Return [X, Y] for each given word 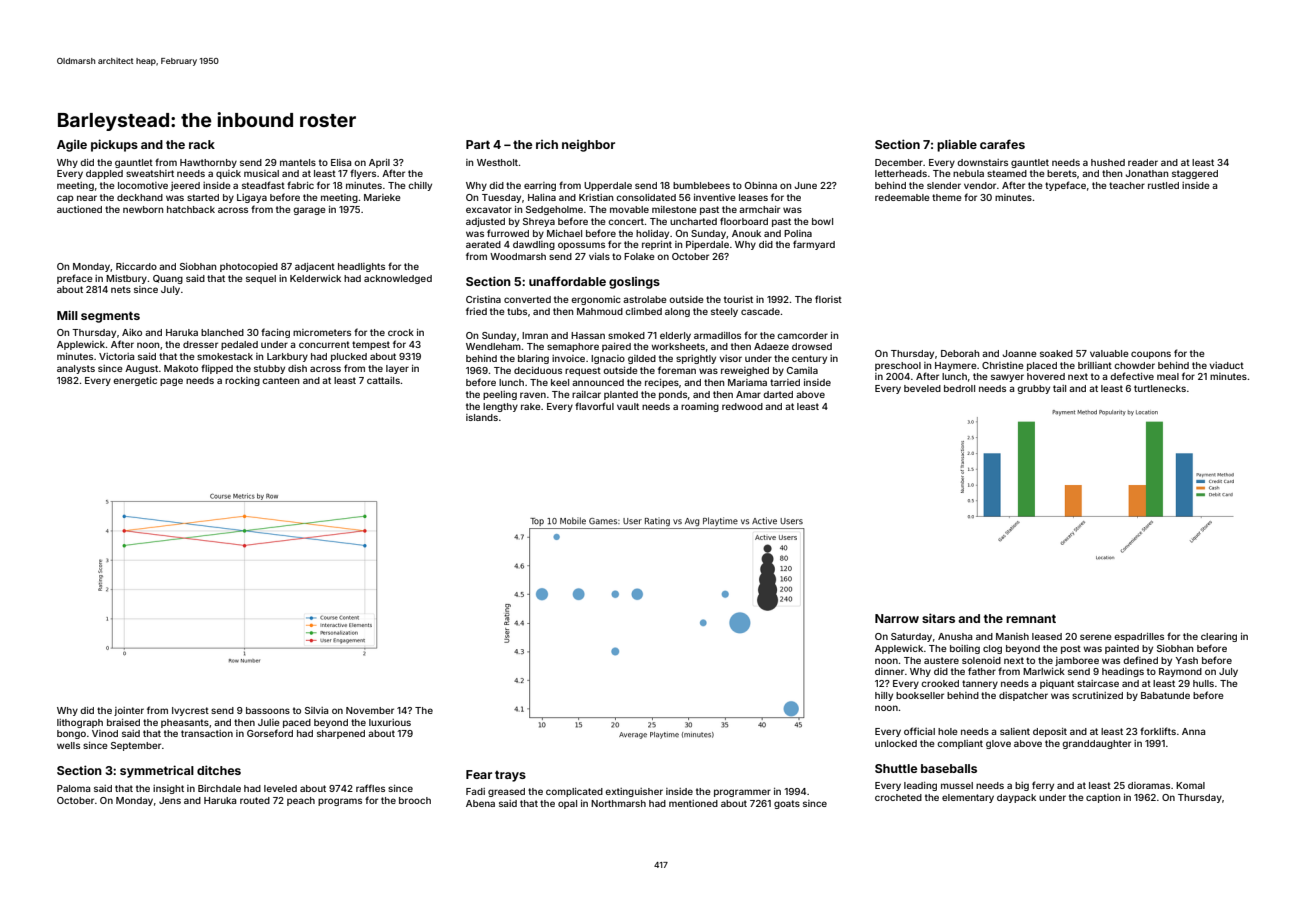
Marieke [382, 197]
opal [567, 804]
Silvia [316, 710]
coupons [1151, 355]
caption [1103, 798]
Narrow [897, 618]
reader [1143, 162]
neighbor [588, 146]
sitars [938, 618]
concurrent [324, 344]
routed [255, 800]
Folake [639, 256]
